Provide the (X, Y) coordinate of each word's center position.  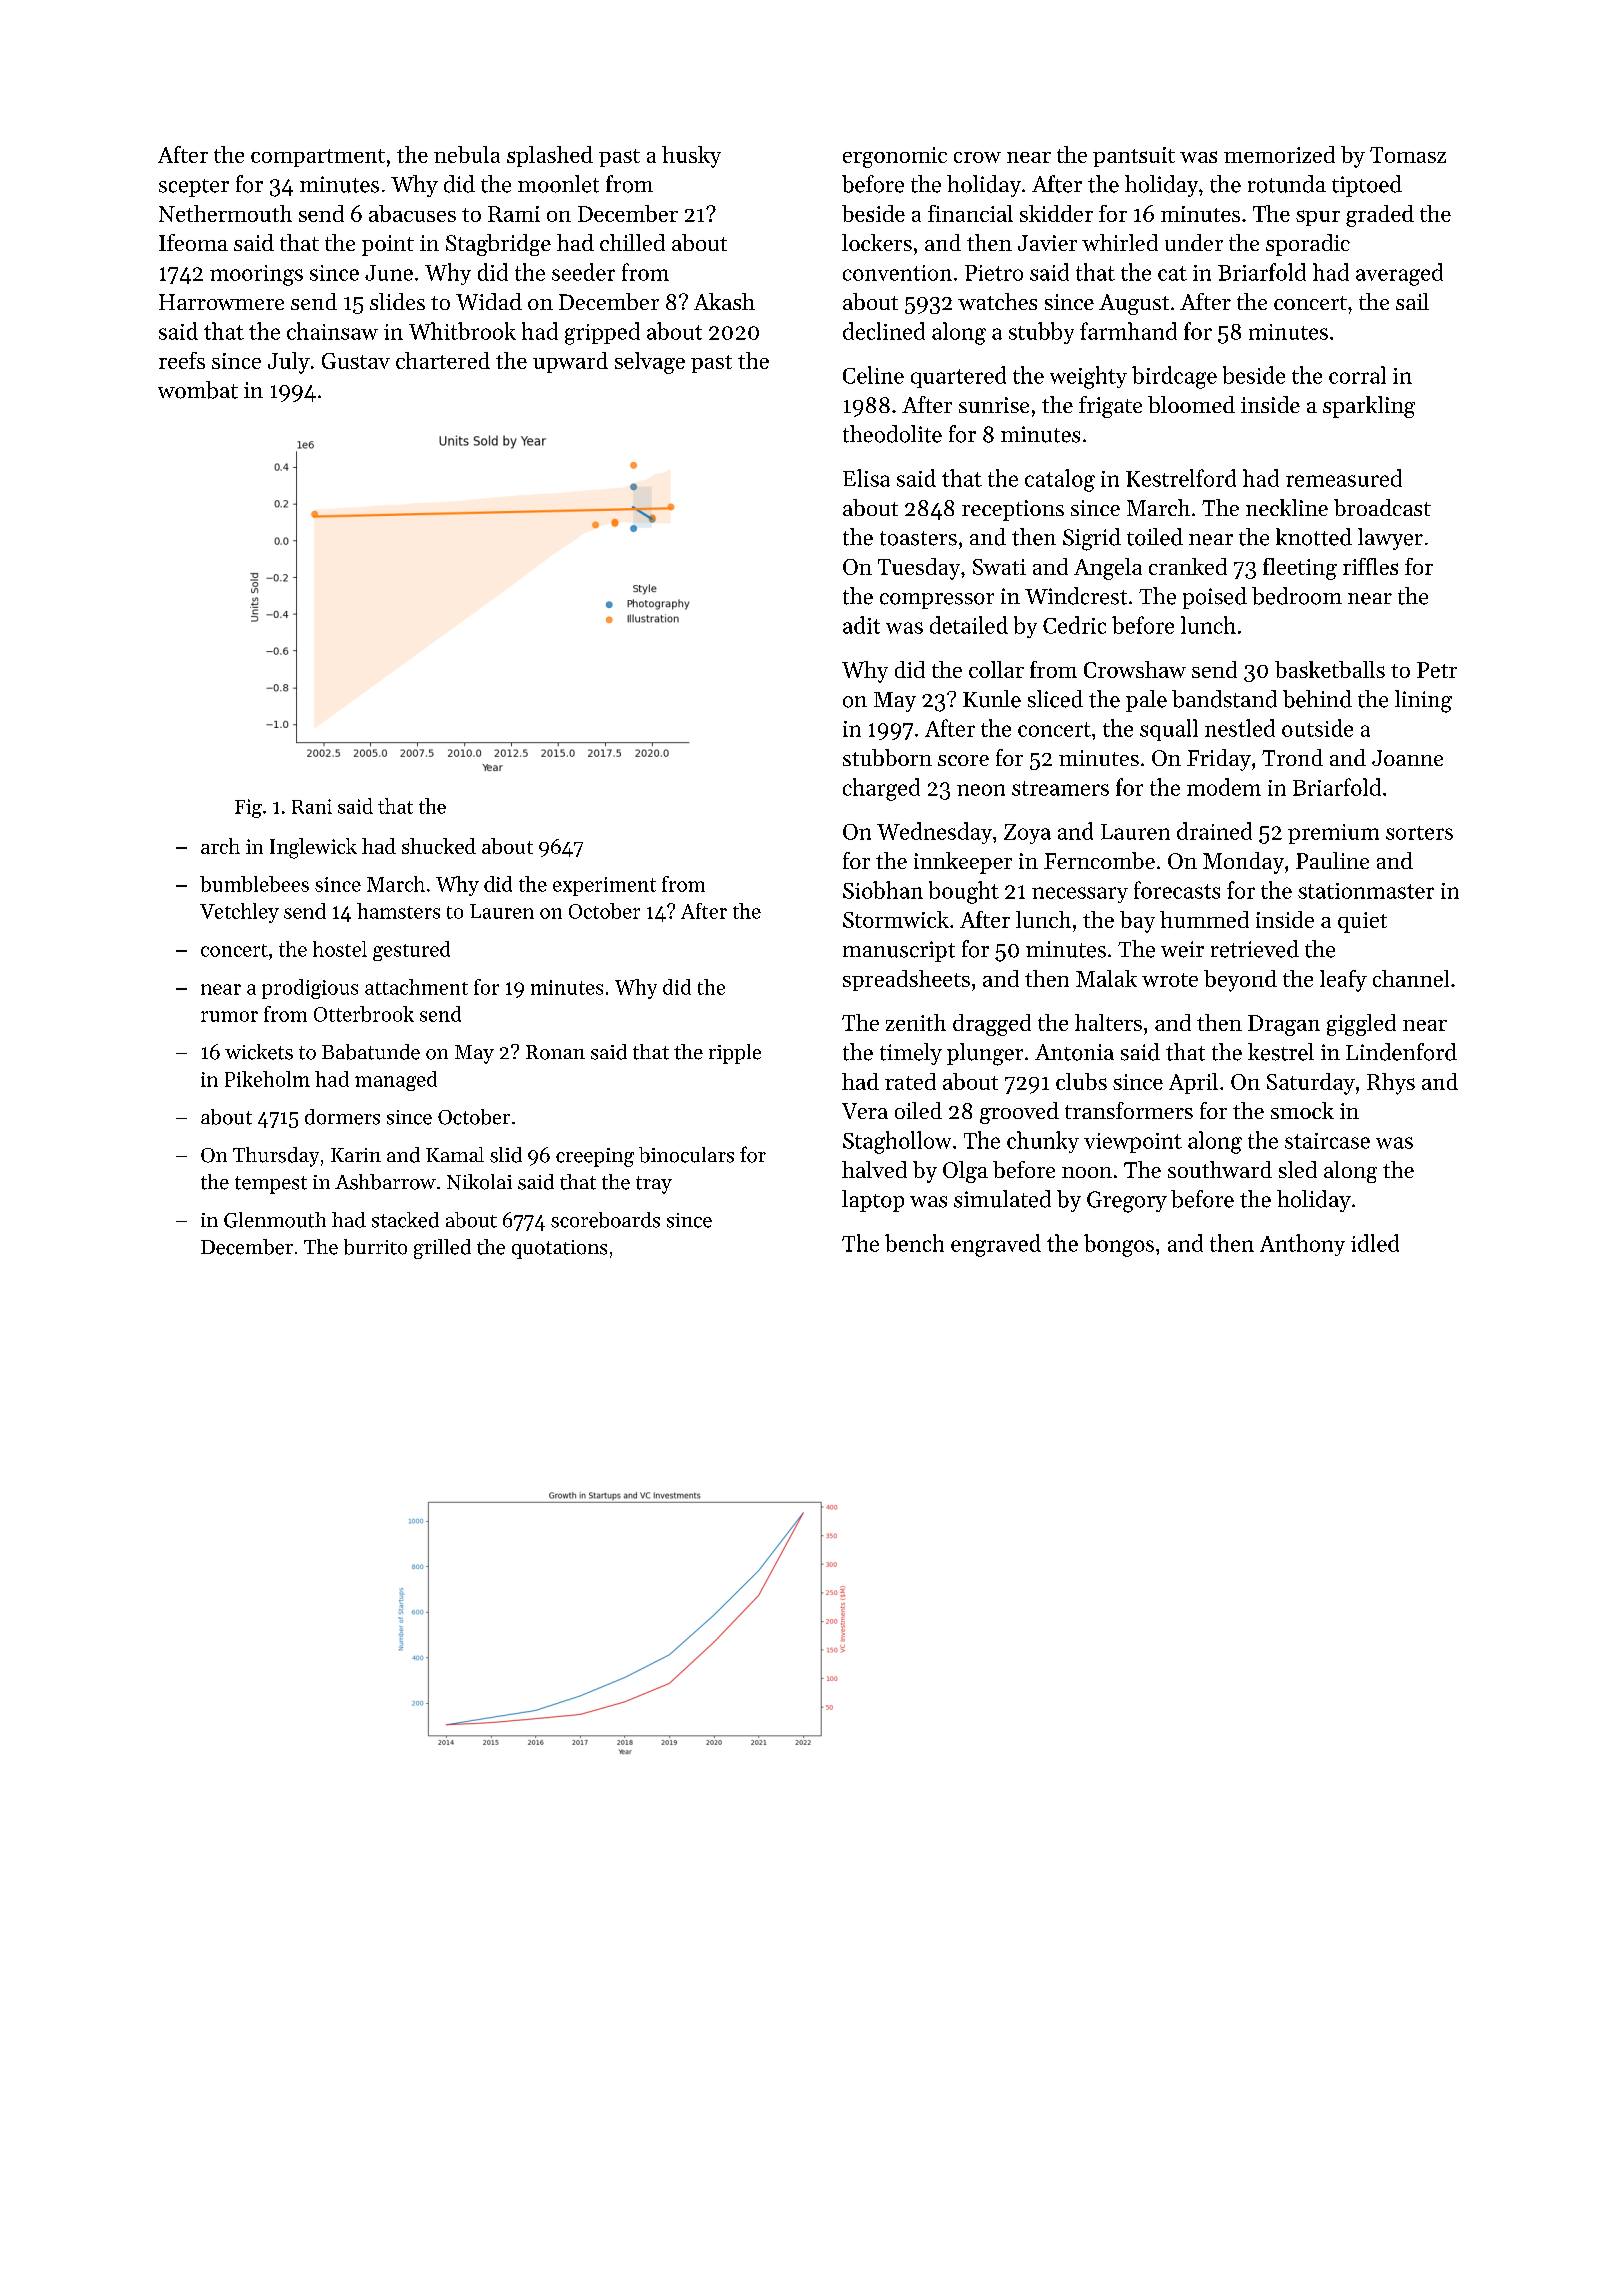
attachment (416, 987)
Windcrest (1076, 596)
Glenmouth (275, 1220)
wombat (198, 390)
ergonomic (895, 157)
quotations (559, 1249)
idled (1375, 1243)
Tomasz (1408, 155)
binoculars (686, 1155)
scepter (194, 188)
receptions (1013, 510)
